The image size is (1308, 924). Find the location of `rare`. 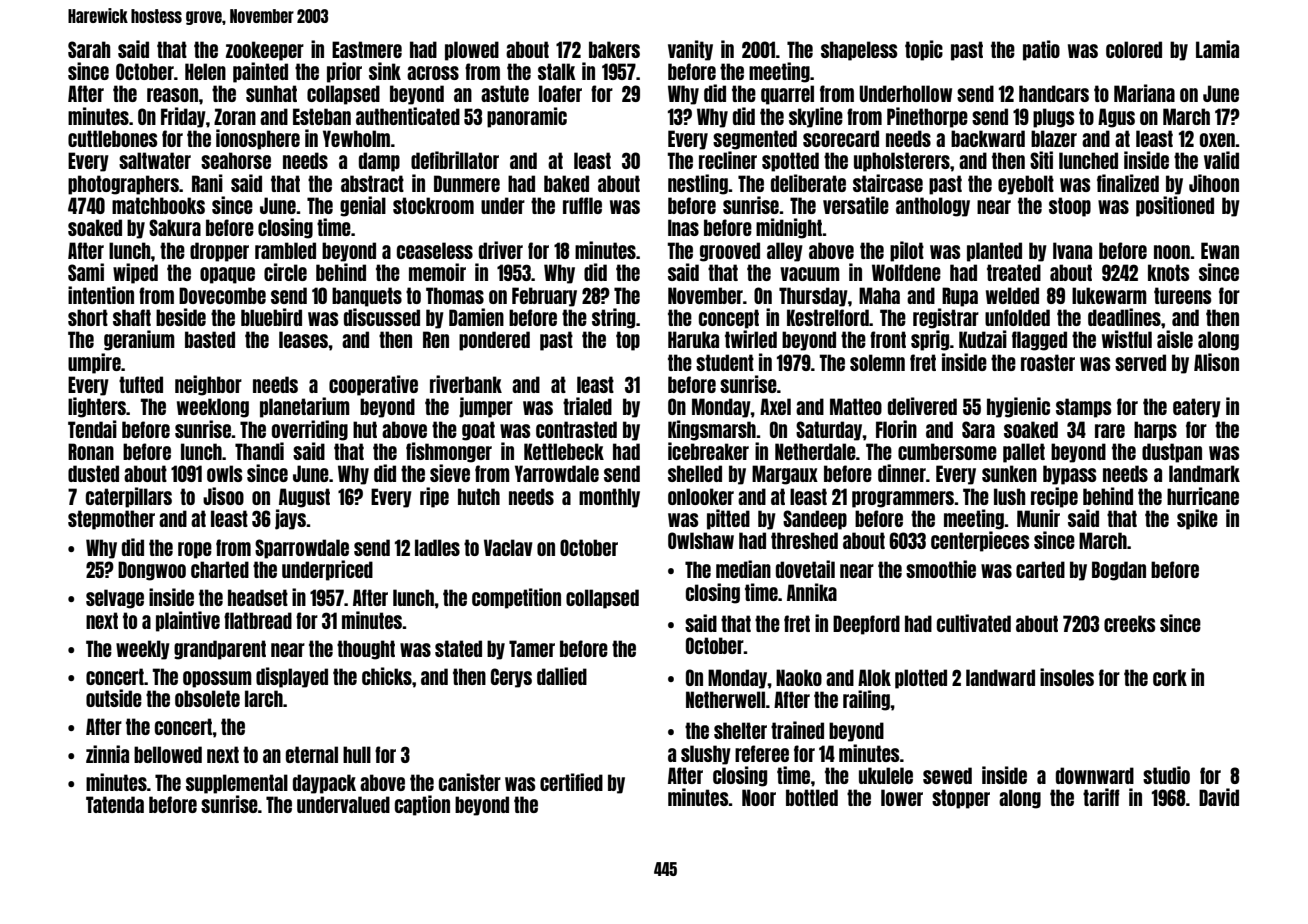

rare is located at coordinates (1110, 431).
